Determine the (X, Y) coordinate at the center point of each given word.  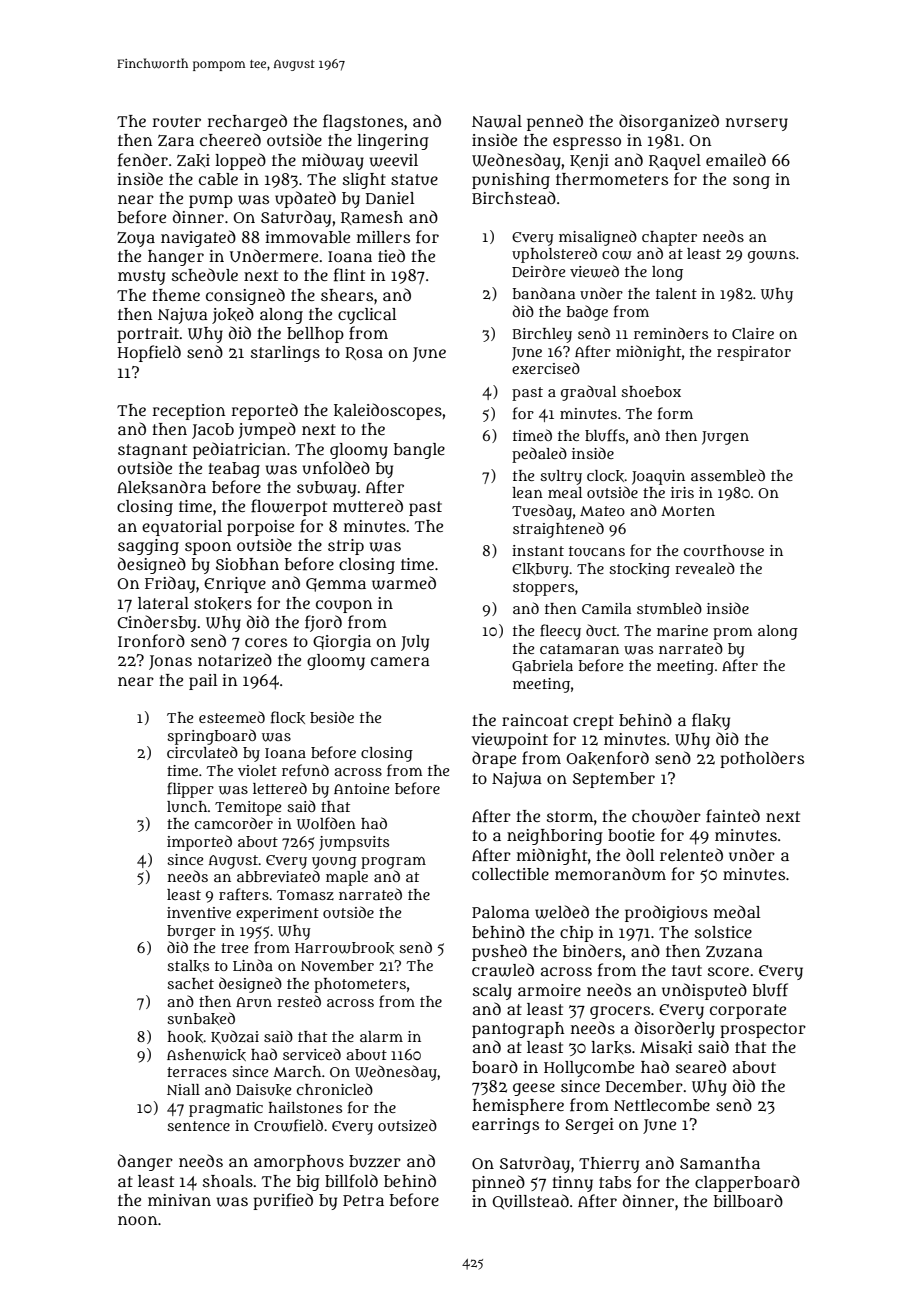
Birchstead (514, 197)
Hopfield (149, 353)
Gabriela (542, 667)
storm (570, 816)
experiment (277, 914)
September (614, 780)
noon (138, 1220)
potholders (762, 759)
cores (266, 642)
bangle (419, 451)
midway (333, 161)
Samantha (720, 1163)
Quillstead (531, 1202)
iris (682, 492)
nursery (757, 124)
